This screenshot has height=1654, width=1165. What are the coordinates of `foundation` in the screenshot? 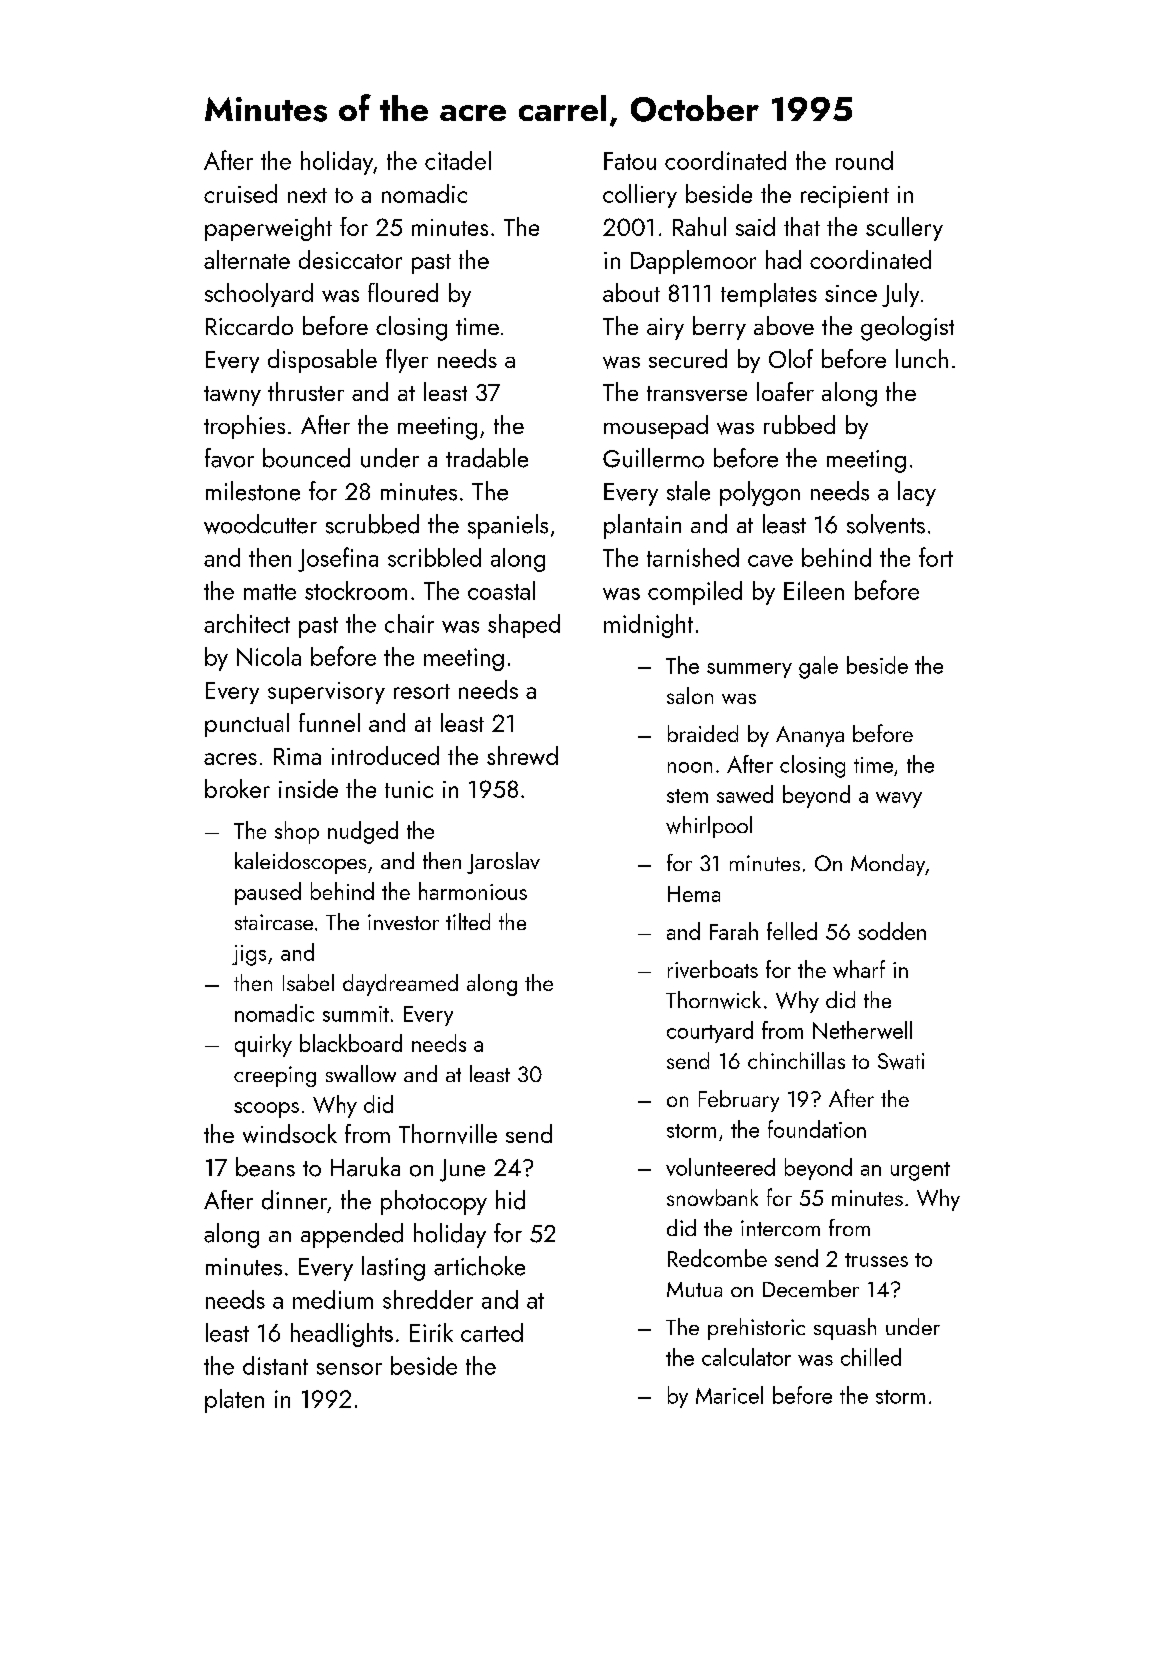 It's located at (817, 1129).
